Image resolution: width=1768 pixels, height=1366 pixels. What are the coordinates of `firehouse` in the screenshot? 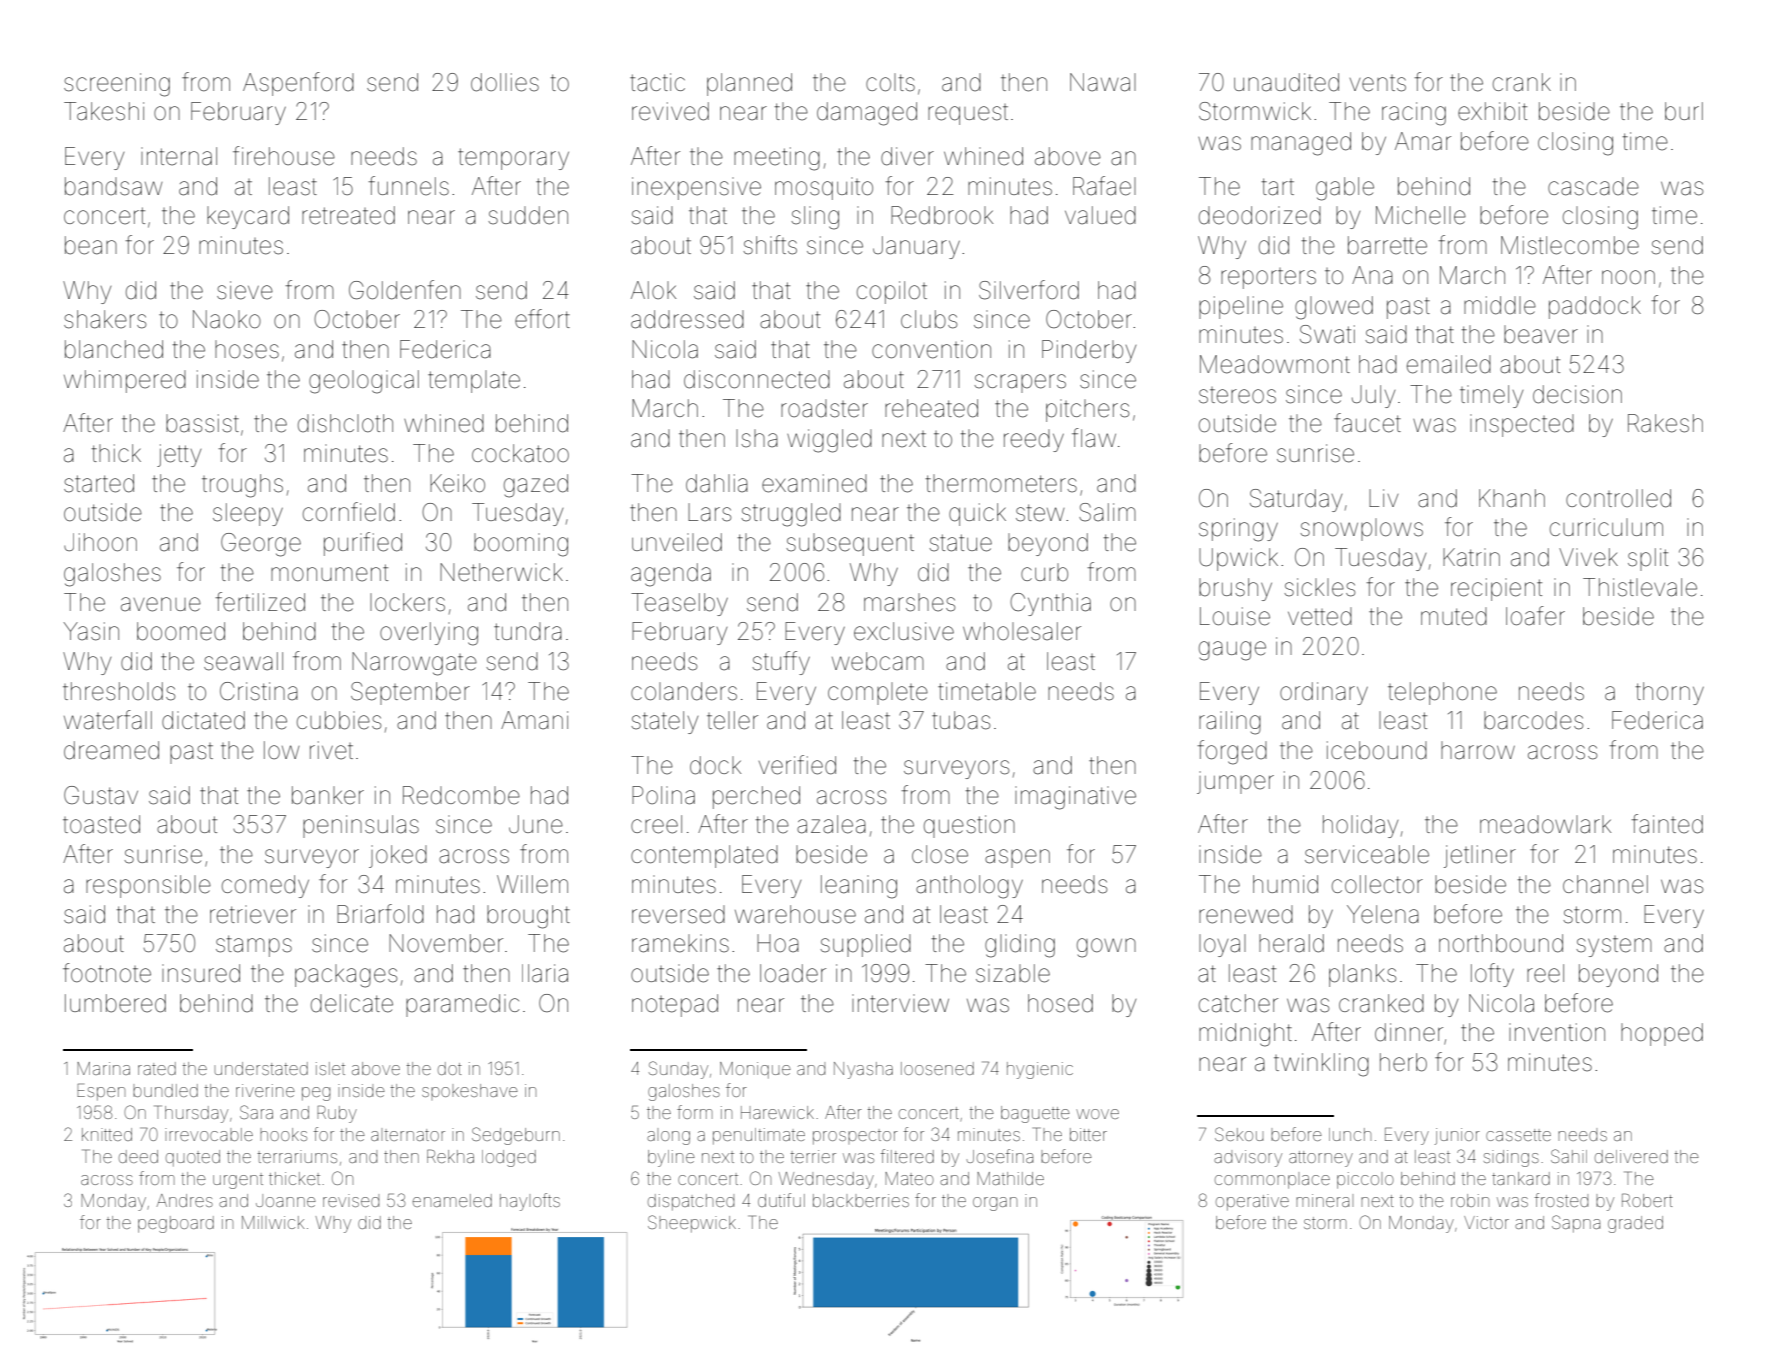 It's located at (284, 156).
